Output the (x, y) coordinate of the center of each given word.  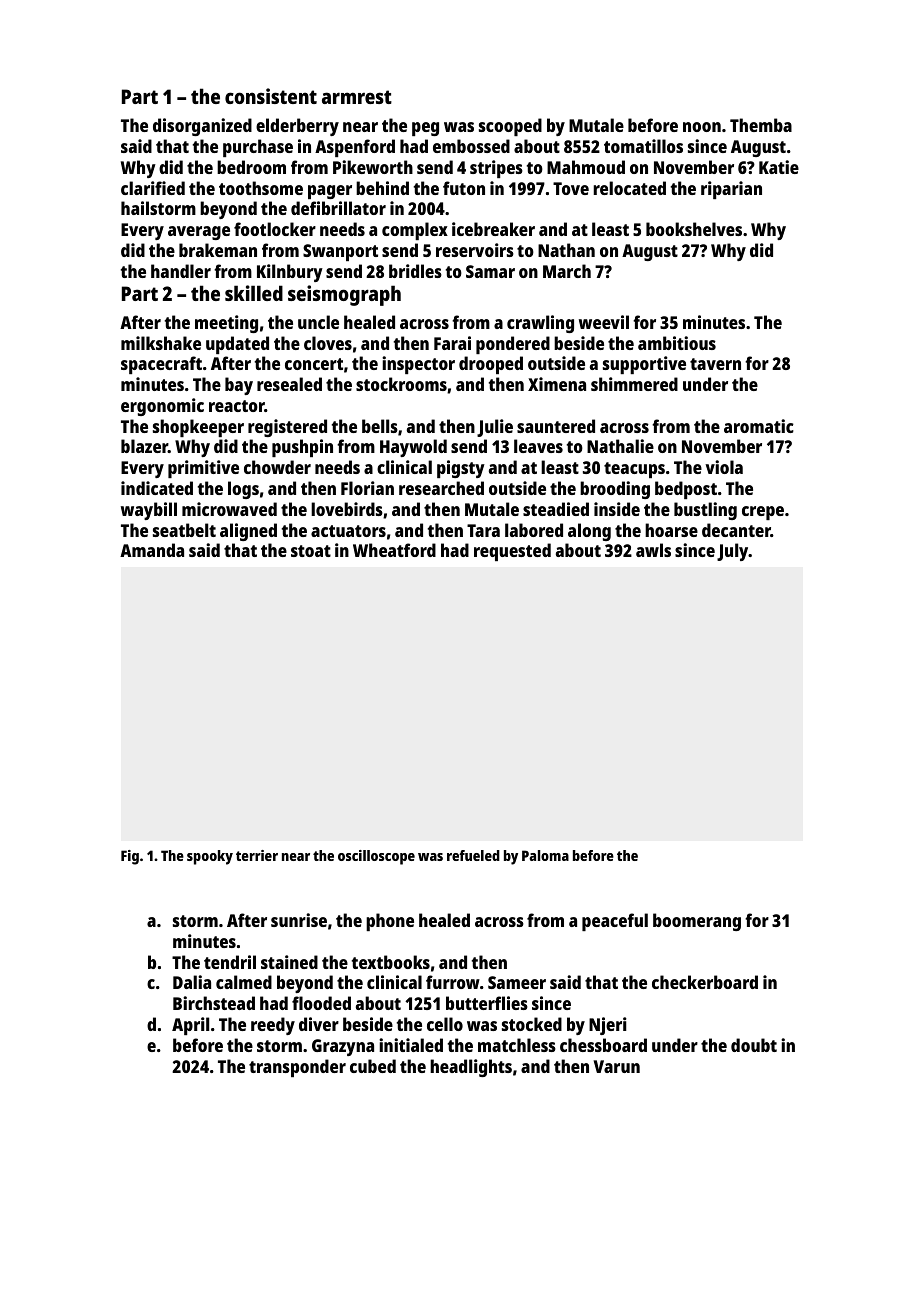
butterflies (487, 1003)
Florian (367, 488)
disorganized (202, 127)
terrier (257, 855)
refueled (473, 855)
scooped (510, 127)
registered (287, 428)
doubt (754, 1045)
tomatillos (643, 146)
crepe (763, 513)
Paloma (545, 855)
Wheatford (394, 550)
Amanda (152, 550)
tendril (230, 962)
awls (653, 550)
